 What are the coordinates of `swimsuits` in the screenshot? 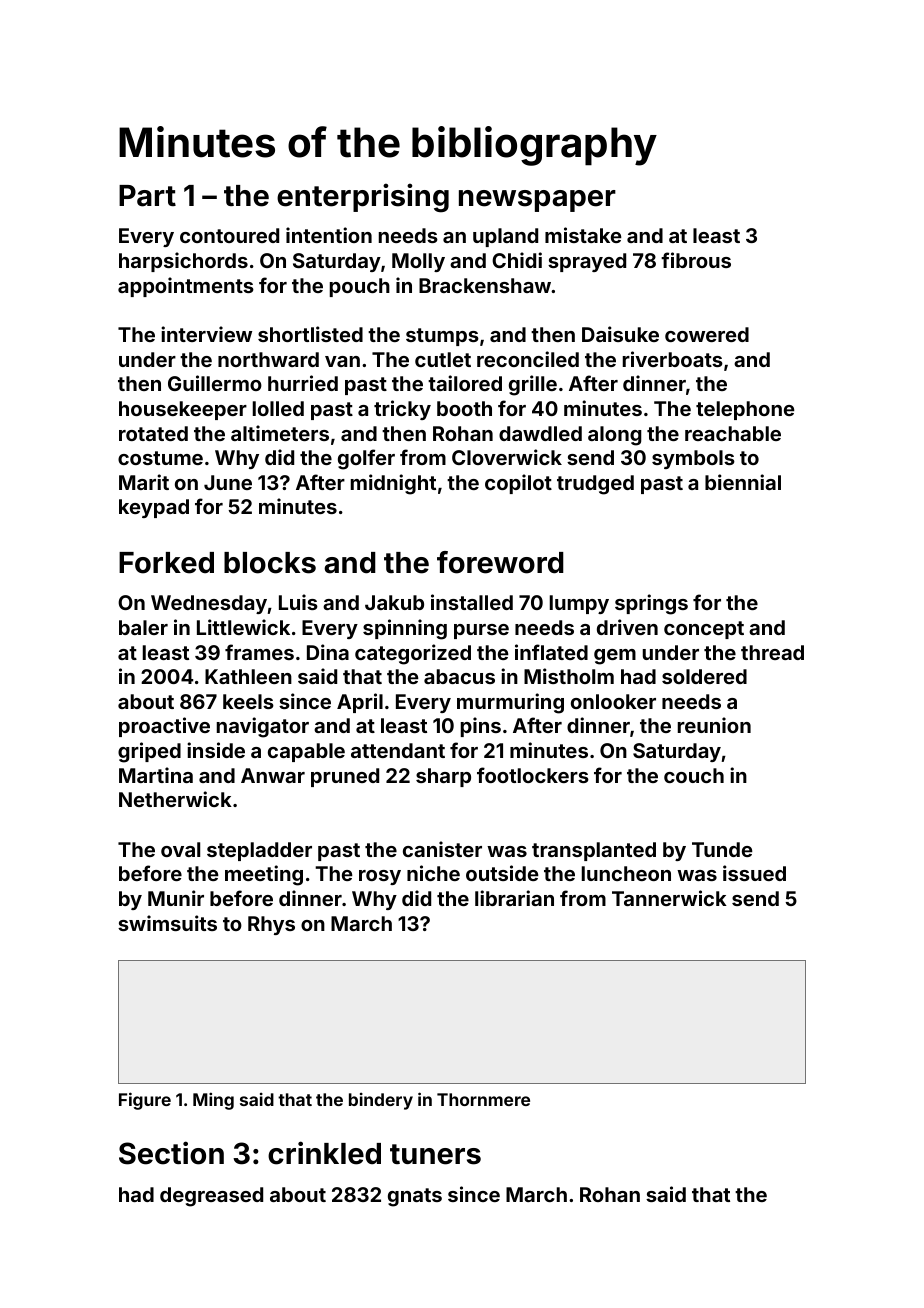 It's located at (167, 923).
